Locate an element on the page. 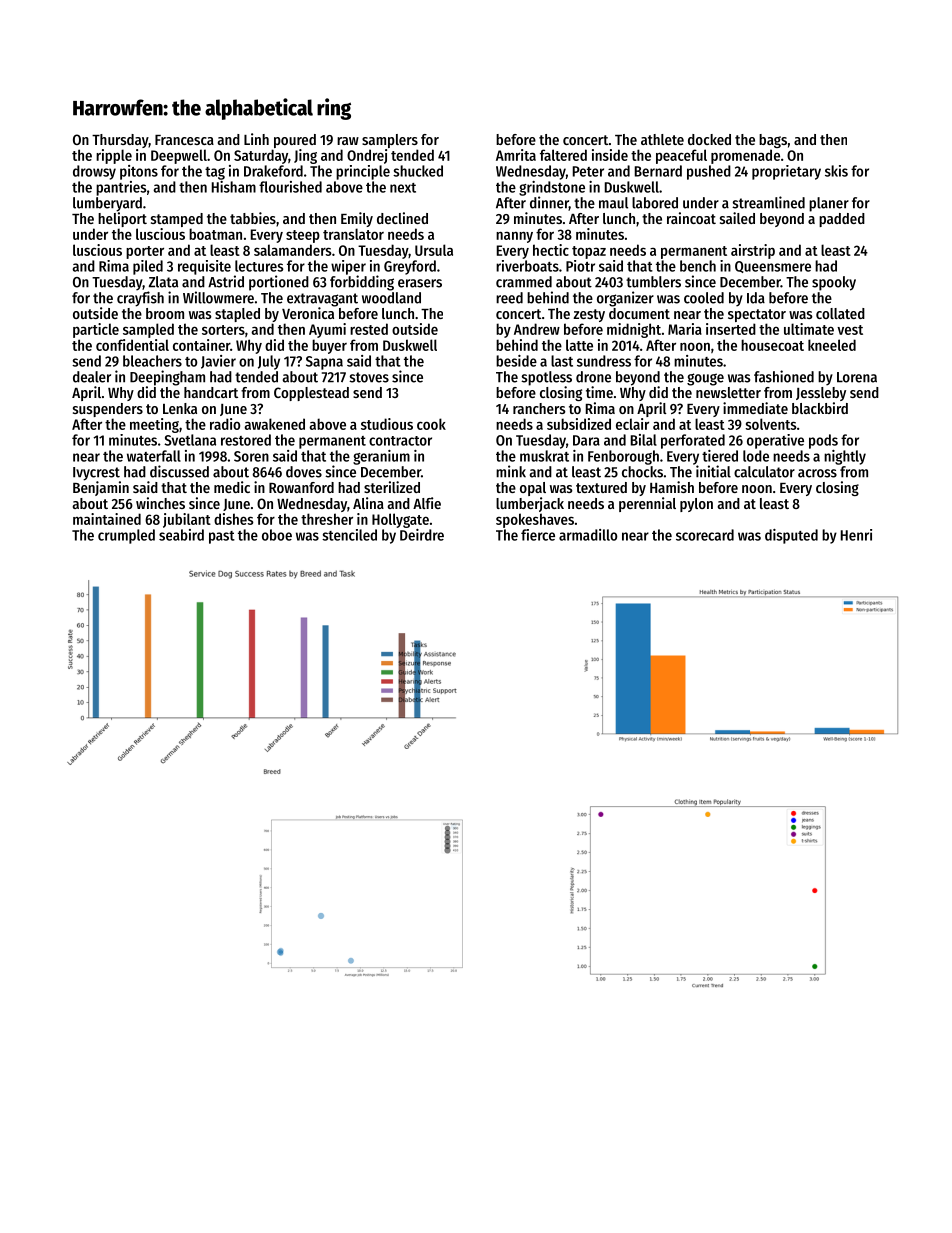 The height and width of the document is (1233, 952). inserted is located at coordinates (731, 329).
